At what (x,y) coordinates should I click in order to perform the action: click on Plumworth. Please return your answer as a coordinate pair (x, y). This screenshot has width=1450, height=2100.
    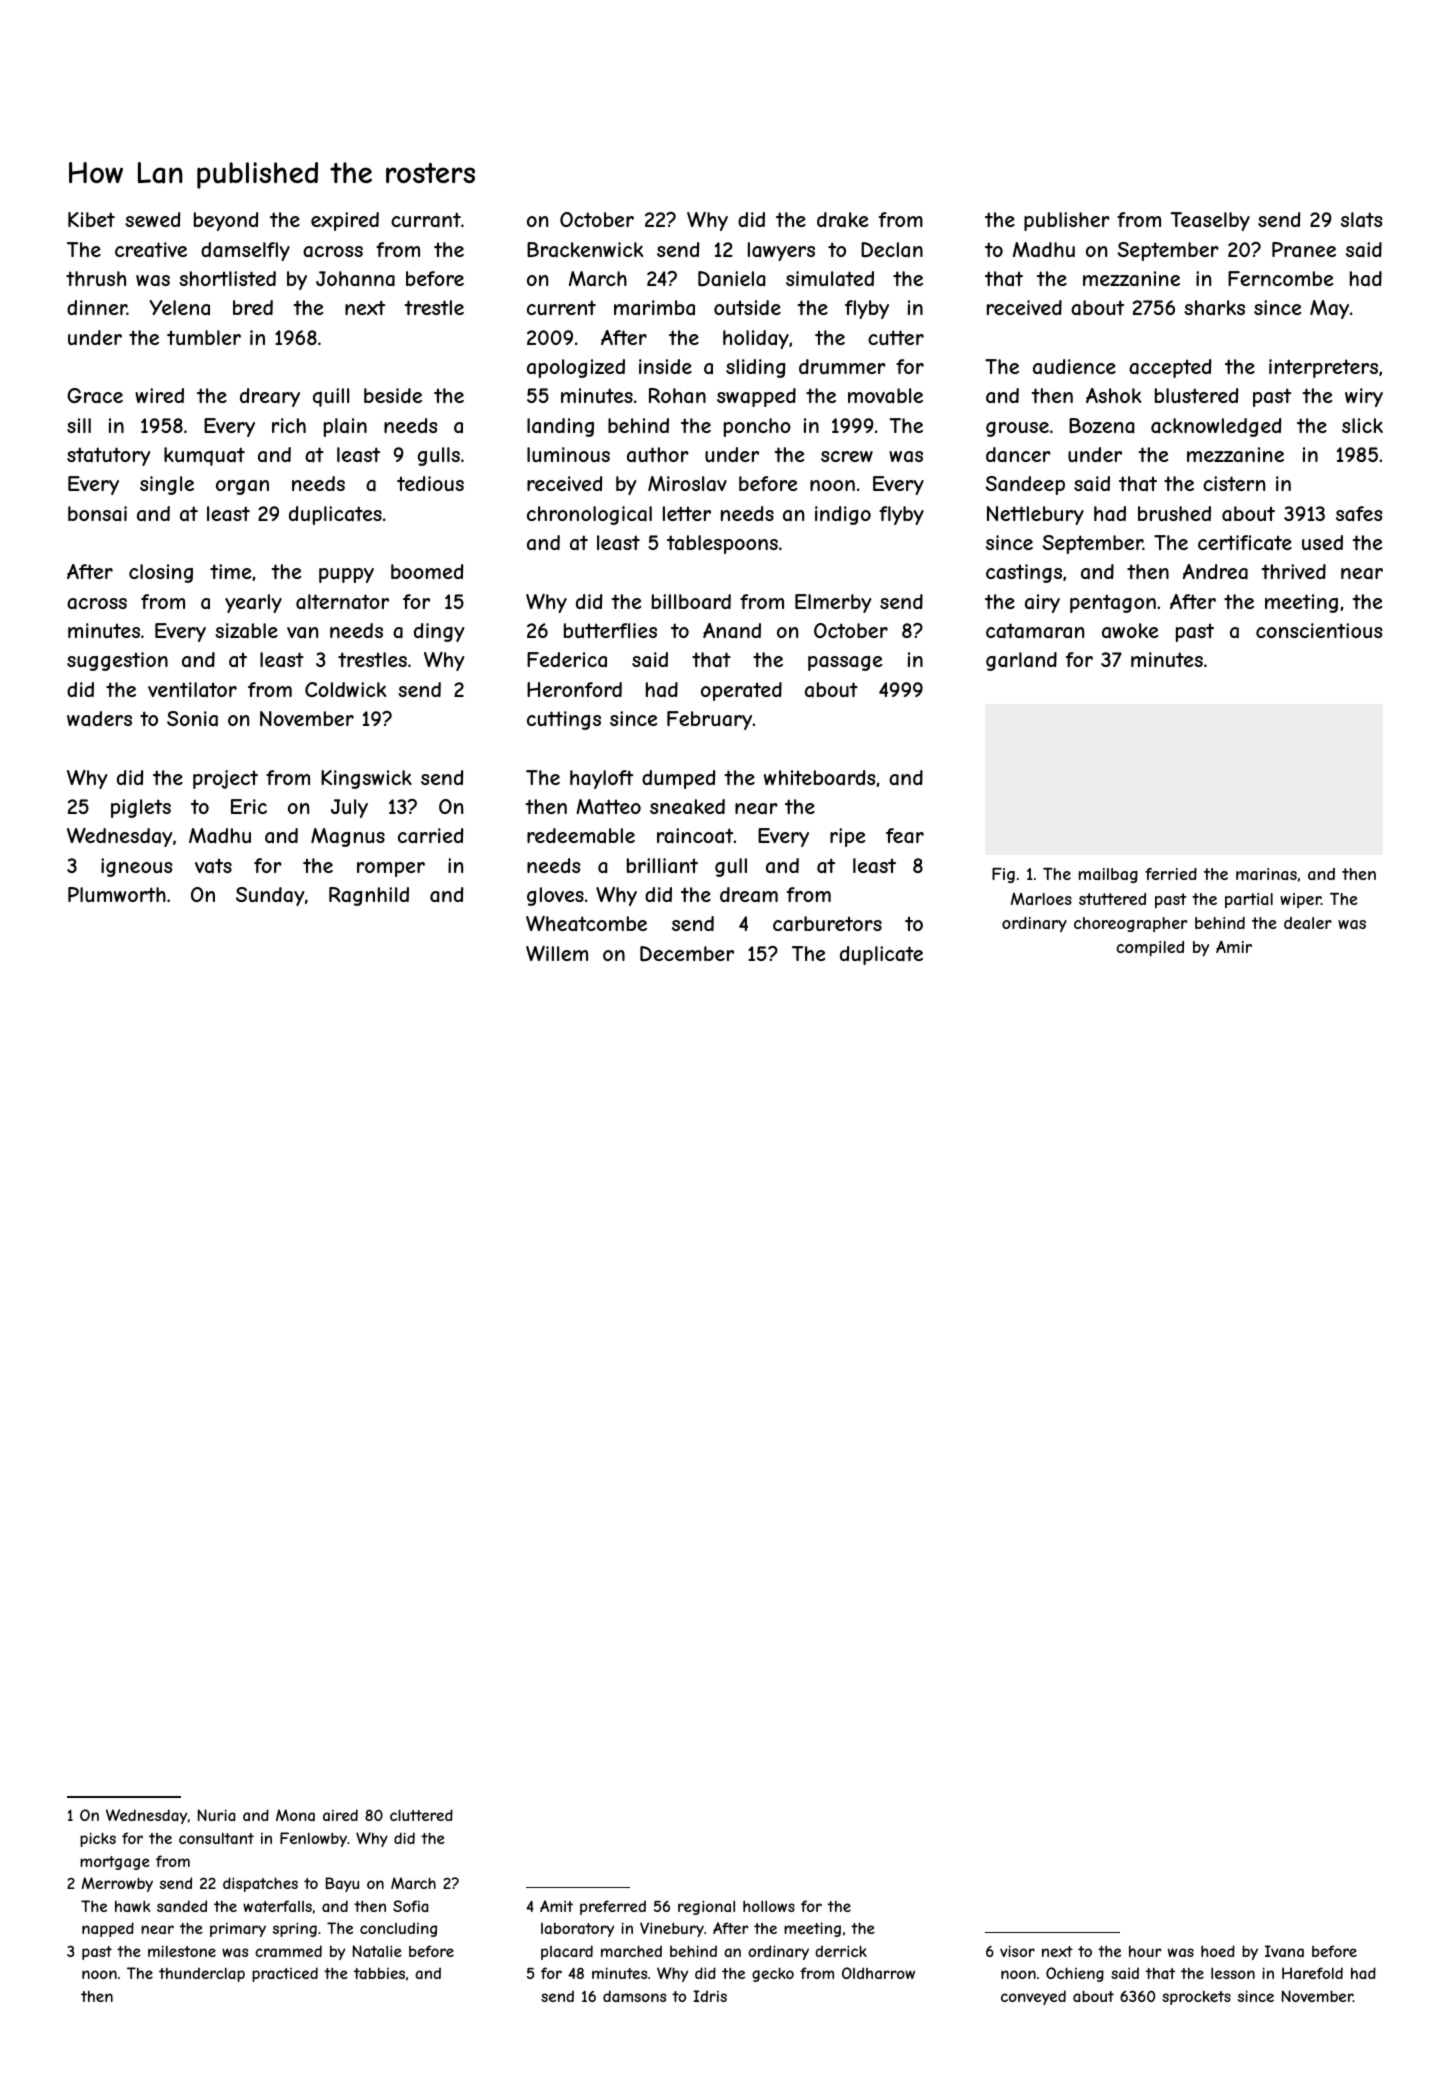
    Looking at the image, I should click on (117, 894).
